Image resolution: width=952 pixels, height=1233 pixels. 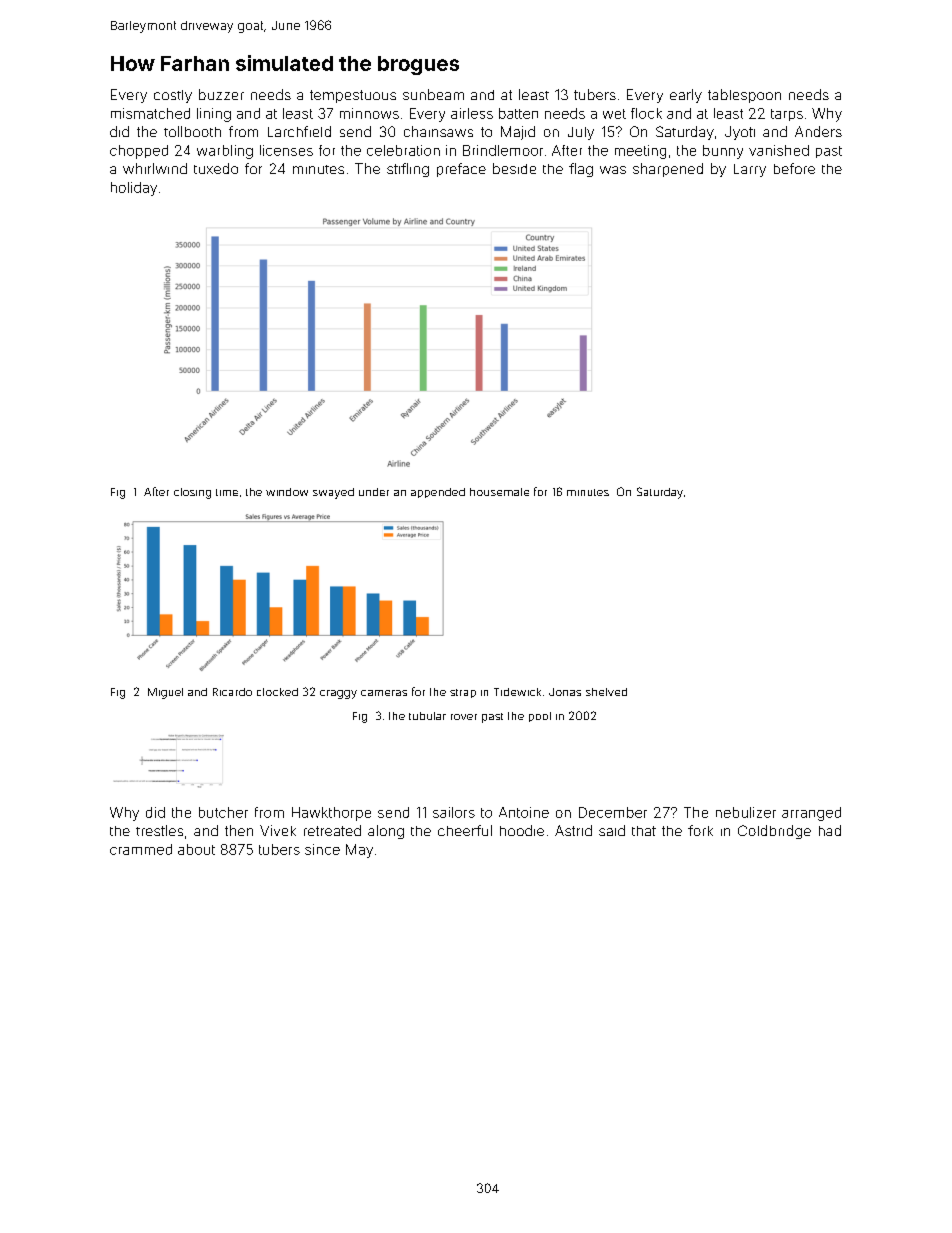 I want to click on mismatched, so click(x=150, y=113).
